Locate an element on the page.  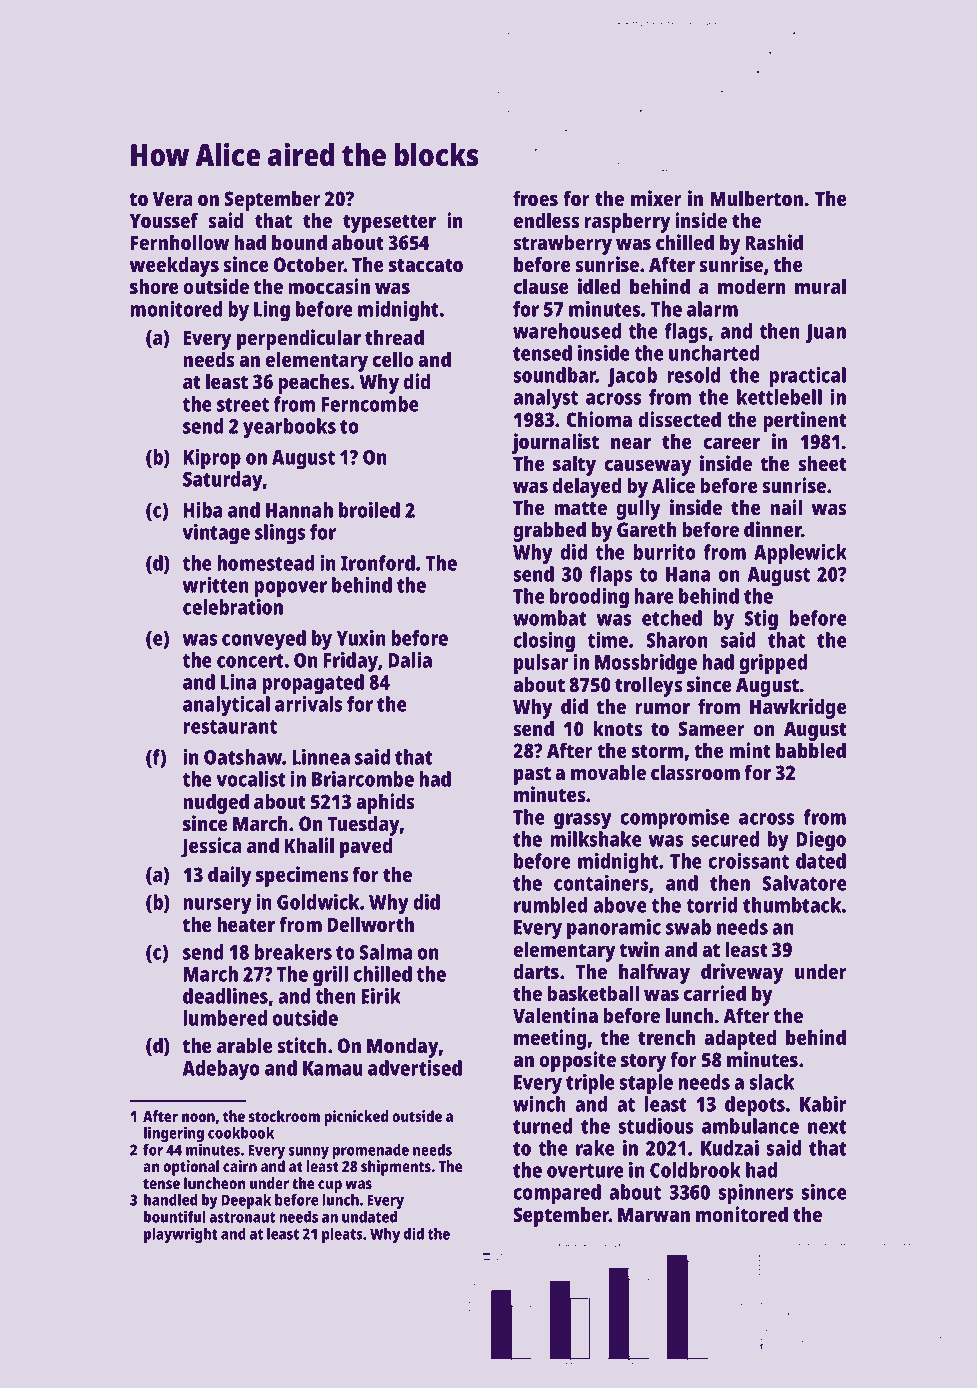
Mulberton is located at coordinates (756, 198).
